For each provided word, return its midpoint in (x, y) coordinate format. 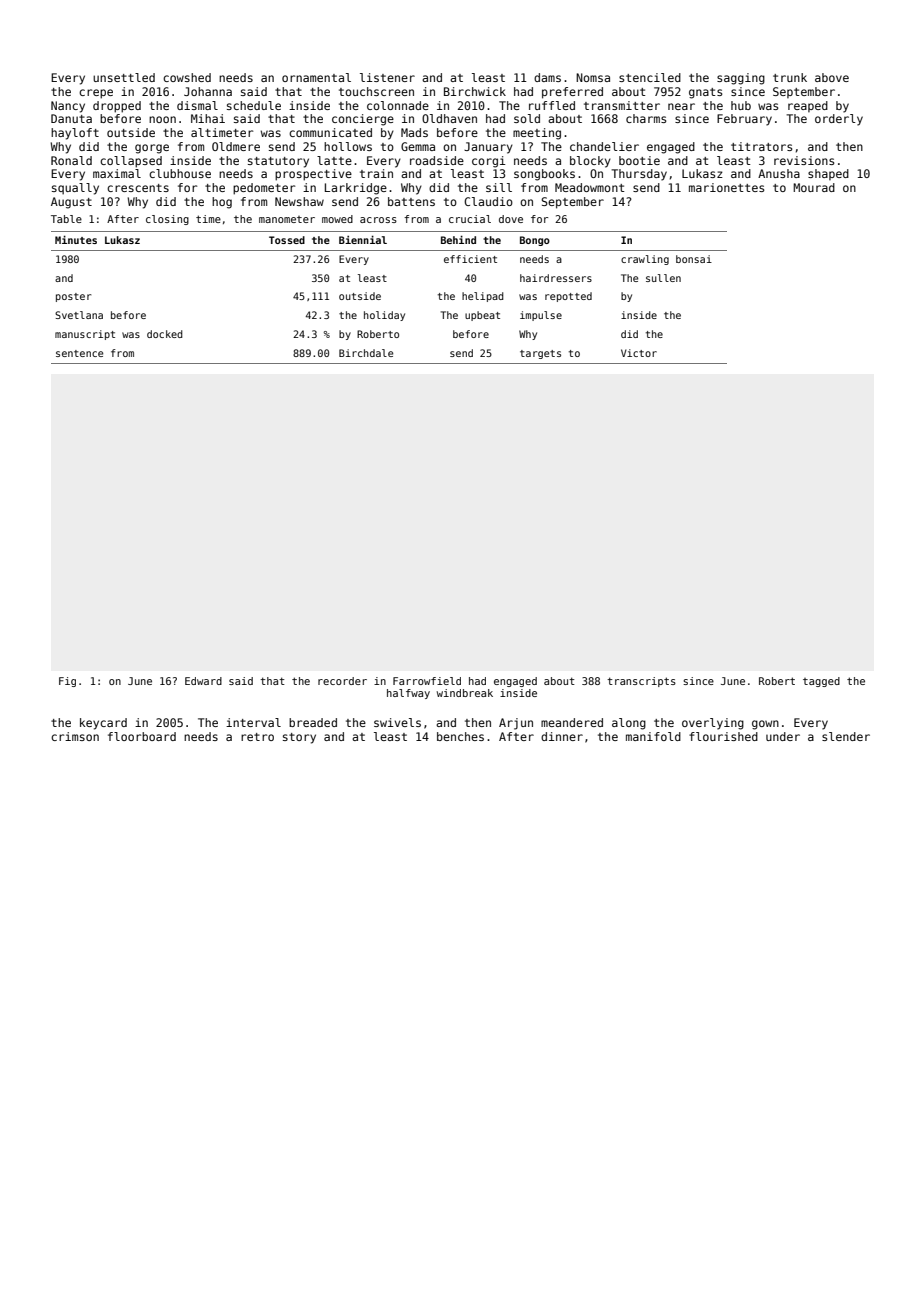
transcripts (641, 682)
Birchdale (366, 353)
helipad (483, 297)
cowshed (187, 77)
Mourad (814, 187)
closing (167, 220)
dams (547, 77)
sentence (79, 353)
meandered (572, 722)
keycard (103, 724)
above (832, 77)
